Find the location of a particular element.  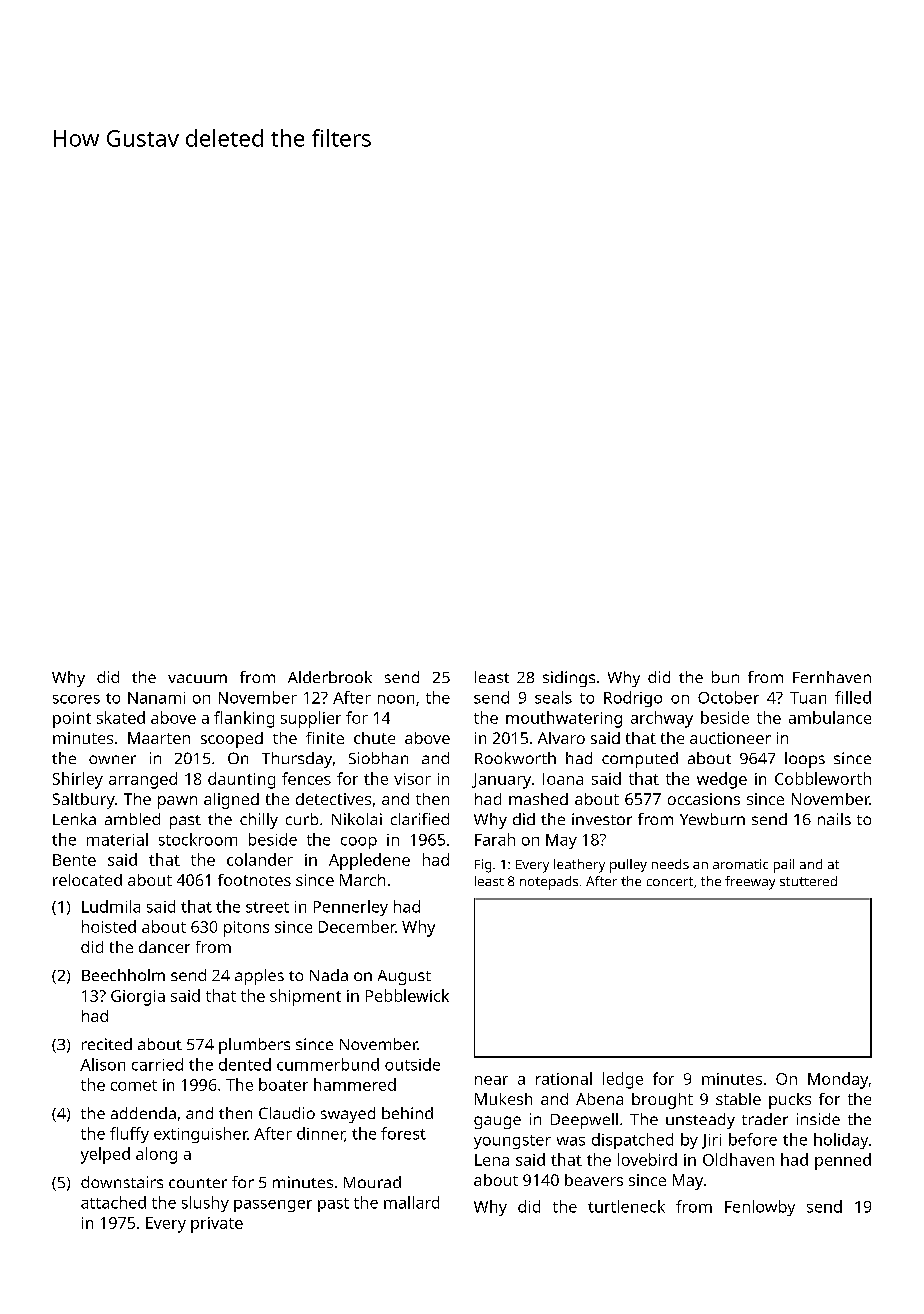

Alderbrook is located at coordinates (330, 677).
